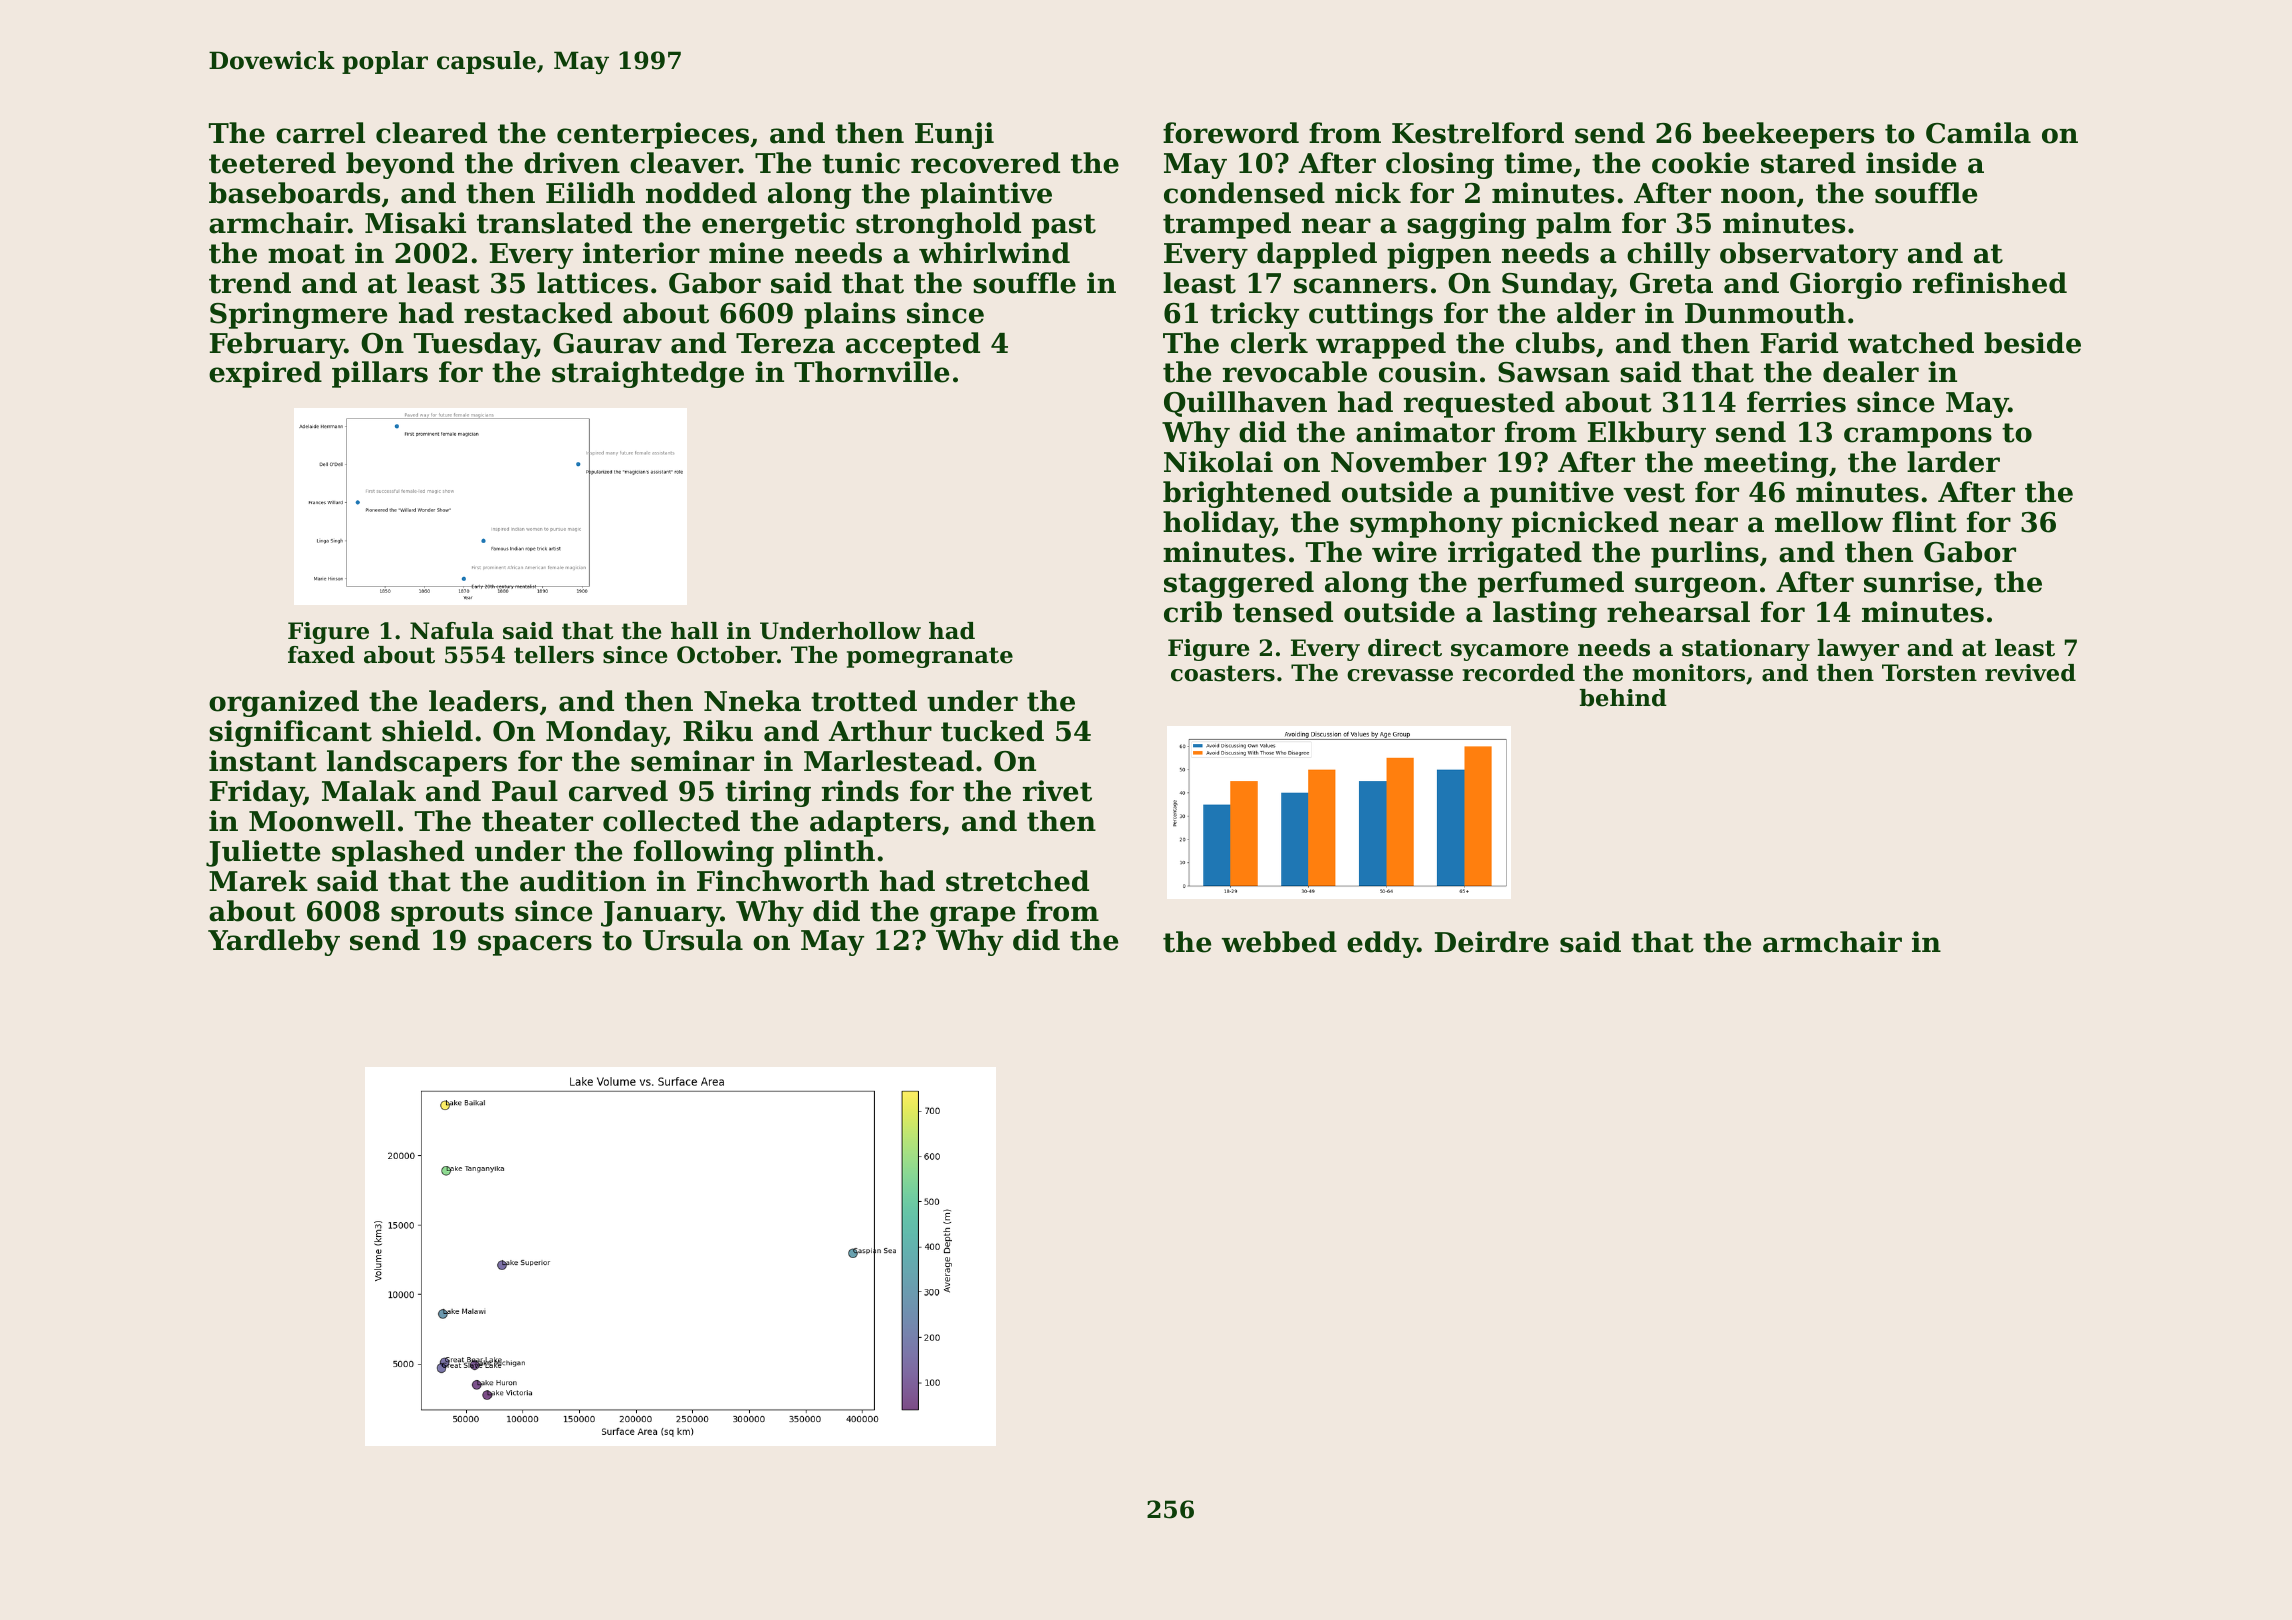 Image resolution: width=2292 pixels, height=1620 pixels. What do you see at coordinates (1678, 612) in the screenshot?
I see `rehearsal` at bounding box center [1678, 612].
